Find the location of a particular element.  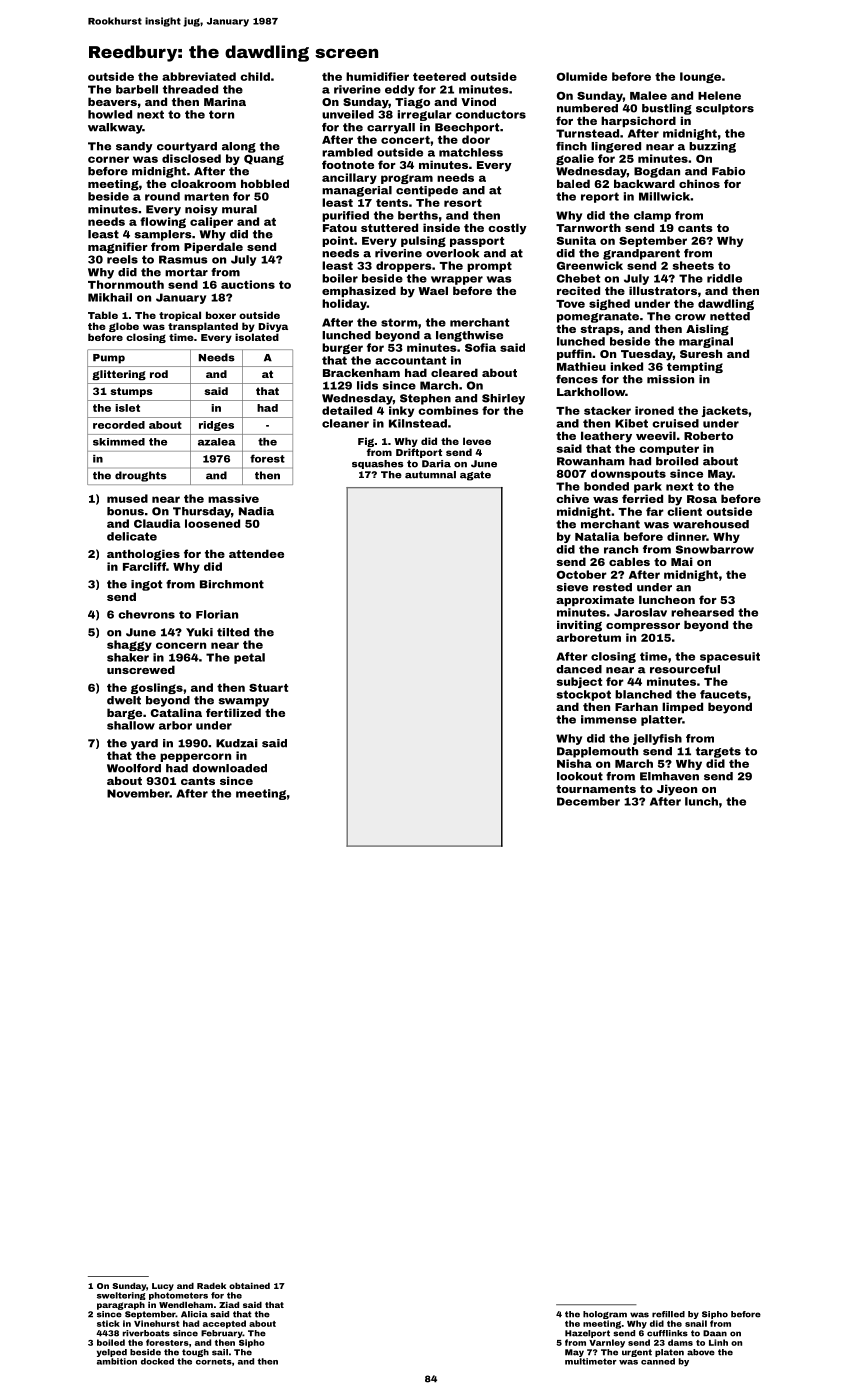

Hazelport is located at coordinates (587, 1334).
